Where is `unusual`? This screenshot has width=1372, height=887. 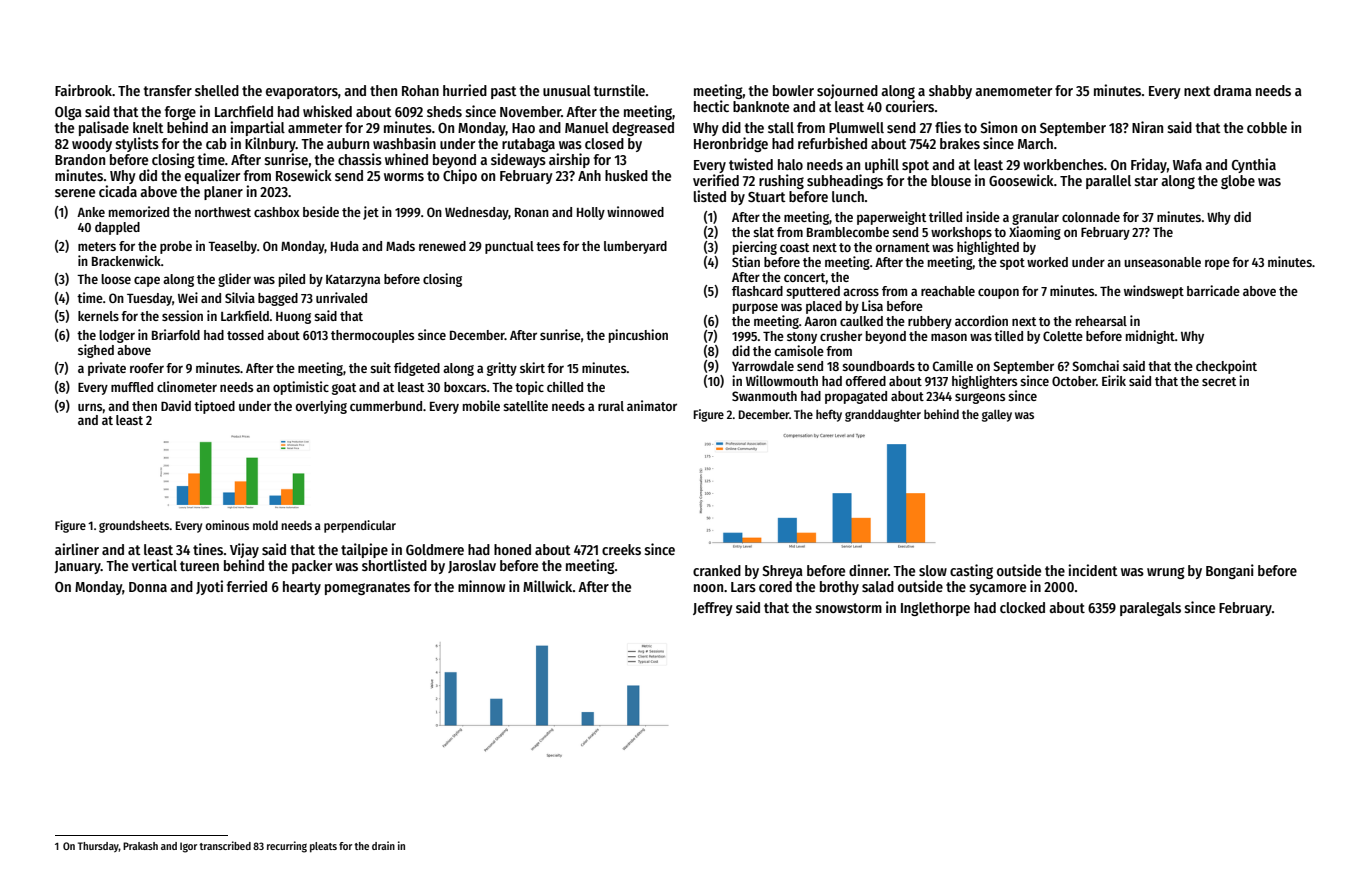 unusual is located at coordinates (567, 90).
